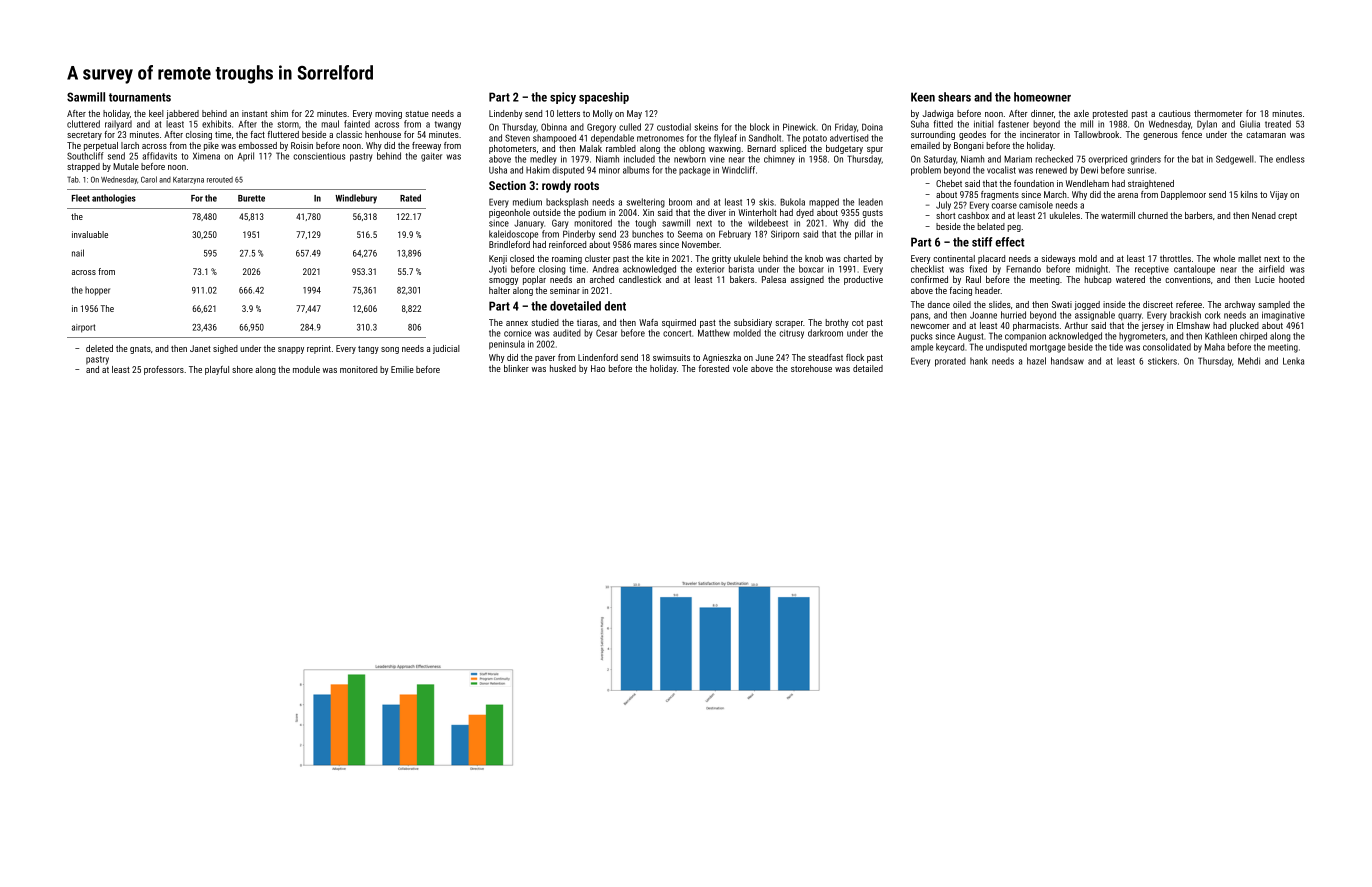  Describe the element at coordinates (1240, 305) in the screenshot. I see `archway` at that location.
